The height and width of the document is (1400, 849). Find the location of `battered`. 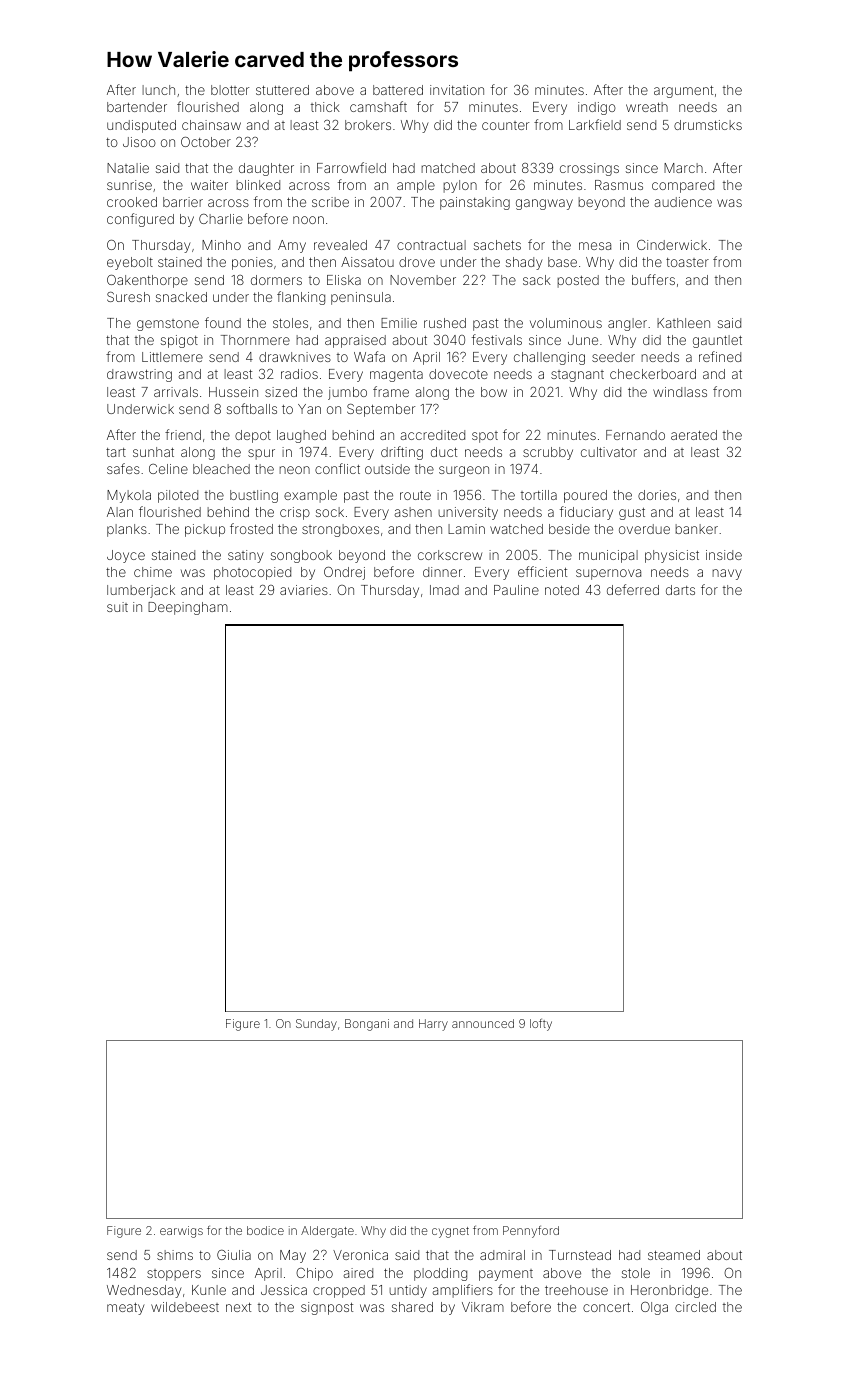

battered is located at coordinates (398, 90).
